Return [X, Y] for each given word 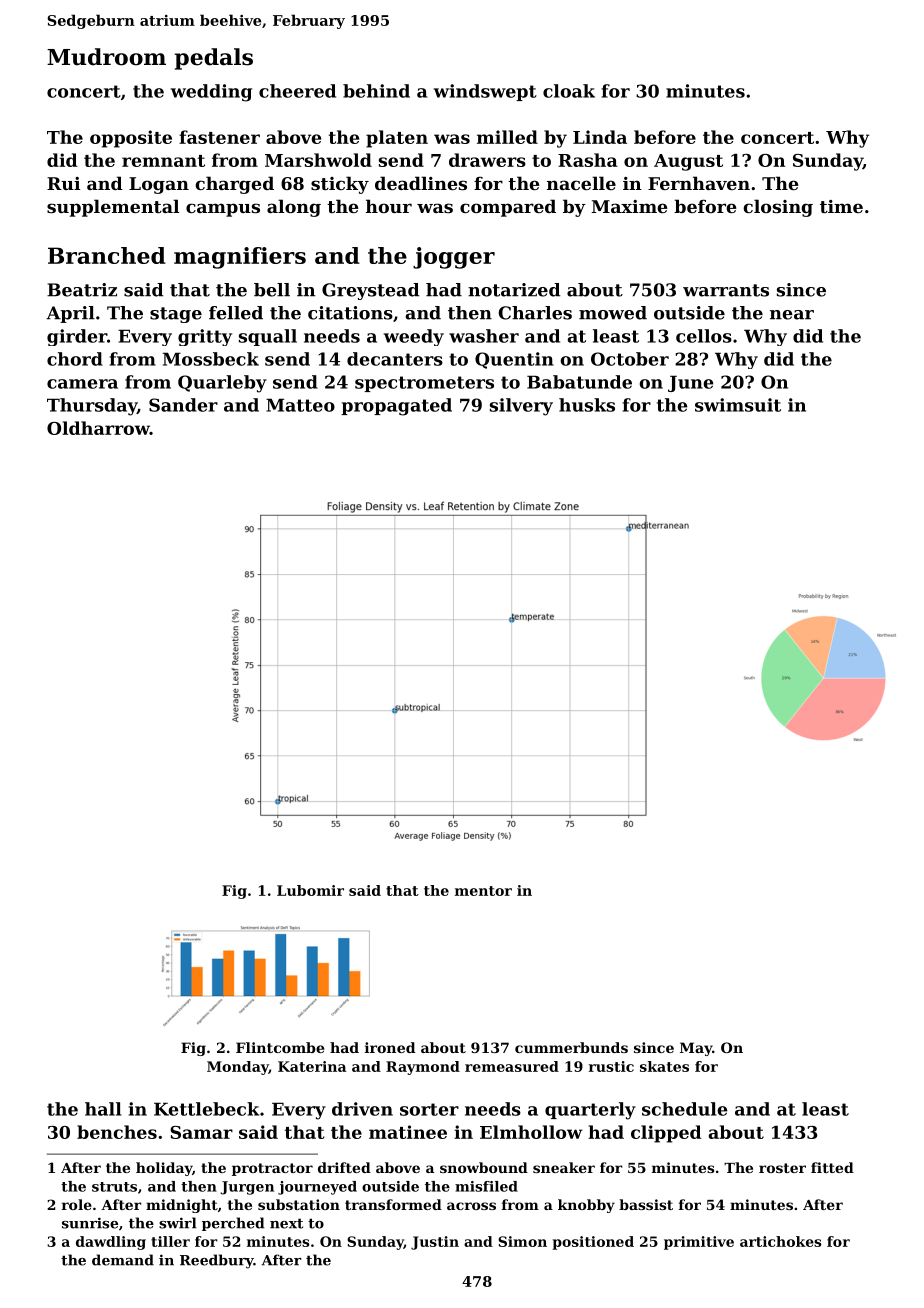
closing [778, 208]
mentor [483, 891]
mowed [613, 313]
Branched [107, 255]
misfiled [486, 1186]
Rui [63, 183]
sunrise [90, 1223]
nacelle [581, 183]
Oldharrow [98, 428]
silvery [521, 407]
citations [350, 313]
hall [103, 1109]
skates [664, 1066]
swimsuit [738, 405]
